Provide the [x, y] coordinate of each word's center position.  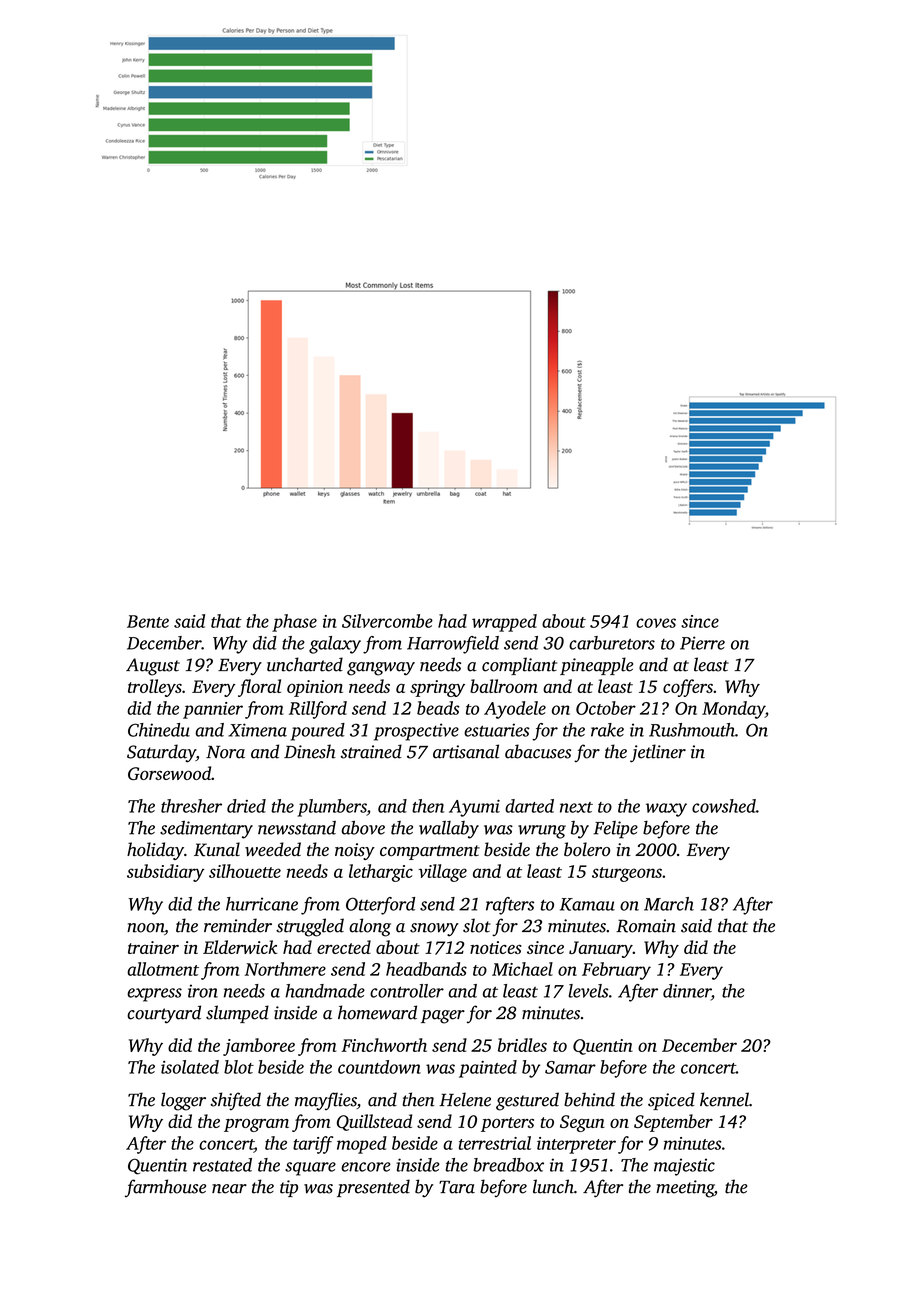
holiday [155, 851]
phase [294, 623]
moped [362, 1145]
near [229, 1189]
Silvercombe [387, 621]
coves [656, 623]
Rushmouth [692, 730]
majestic [684, 1167]
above [363, 828]
